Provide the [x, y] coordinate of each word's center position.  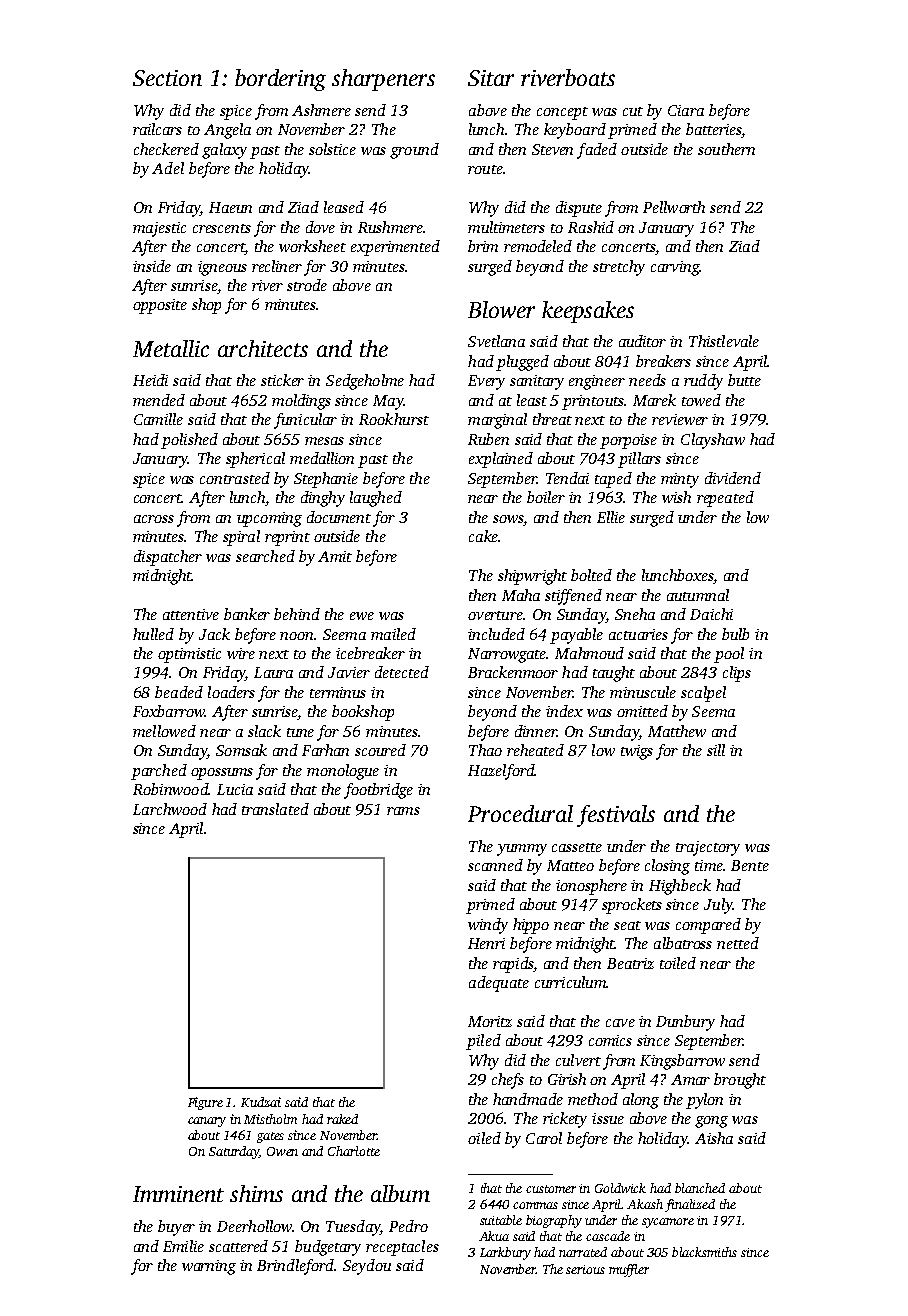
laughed [376, 499]
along [641, 1101]
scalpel [703, 694]
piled [483, 1042]
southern [726, 149]
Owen [282, 1151]
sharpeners [383, 80]
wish [676, 497]
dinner [536, 731]
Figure [205, 1103]
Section [167, 78]
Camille [158, 419]
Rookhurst [394, 419]
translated [275, 809]
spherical [255, 460]
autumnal [698, 595]
